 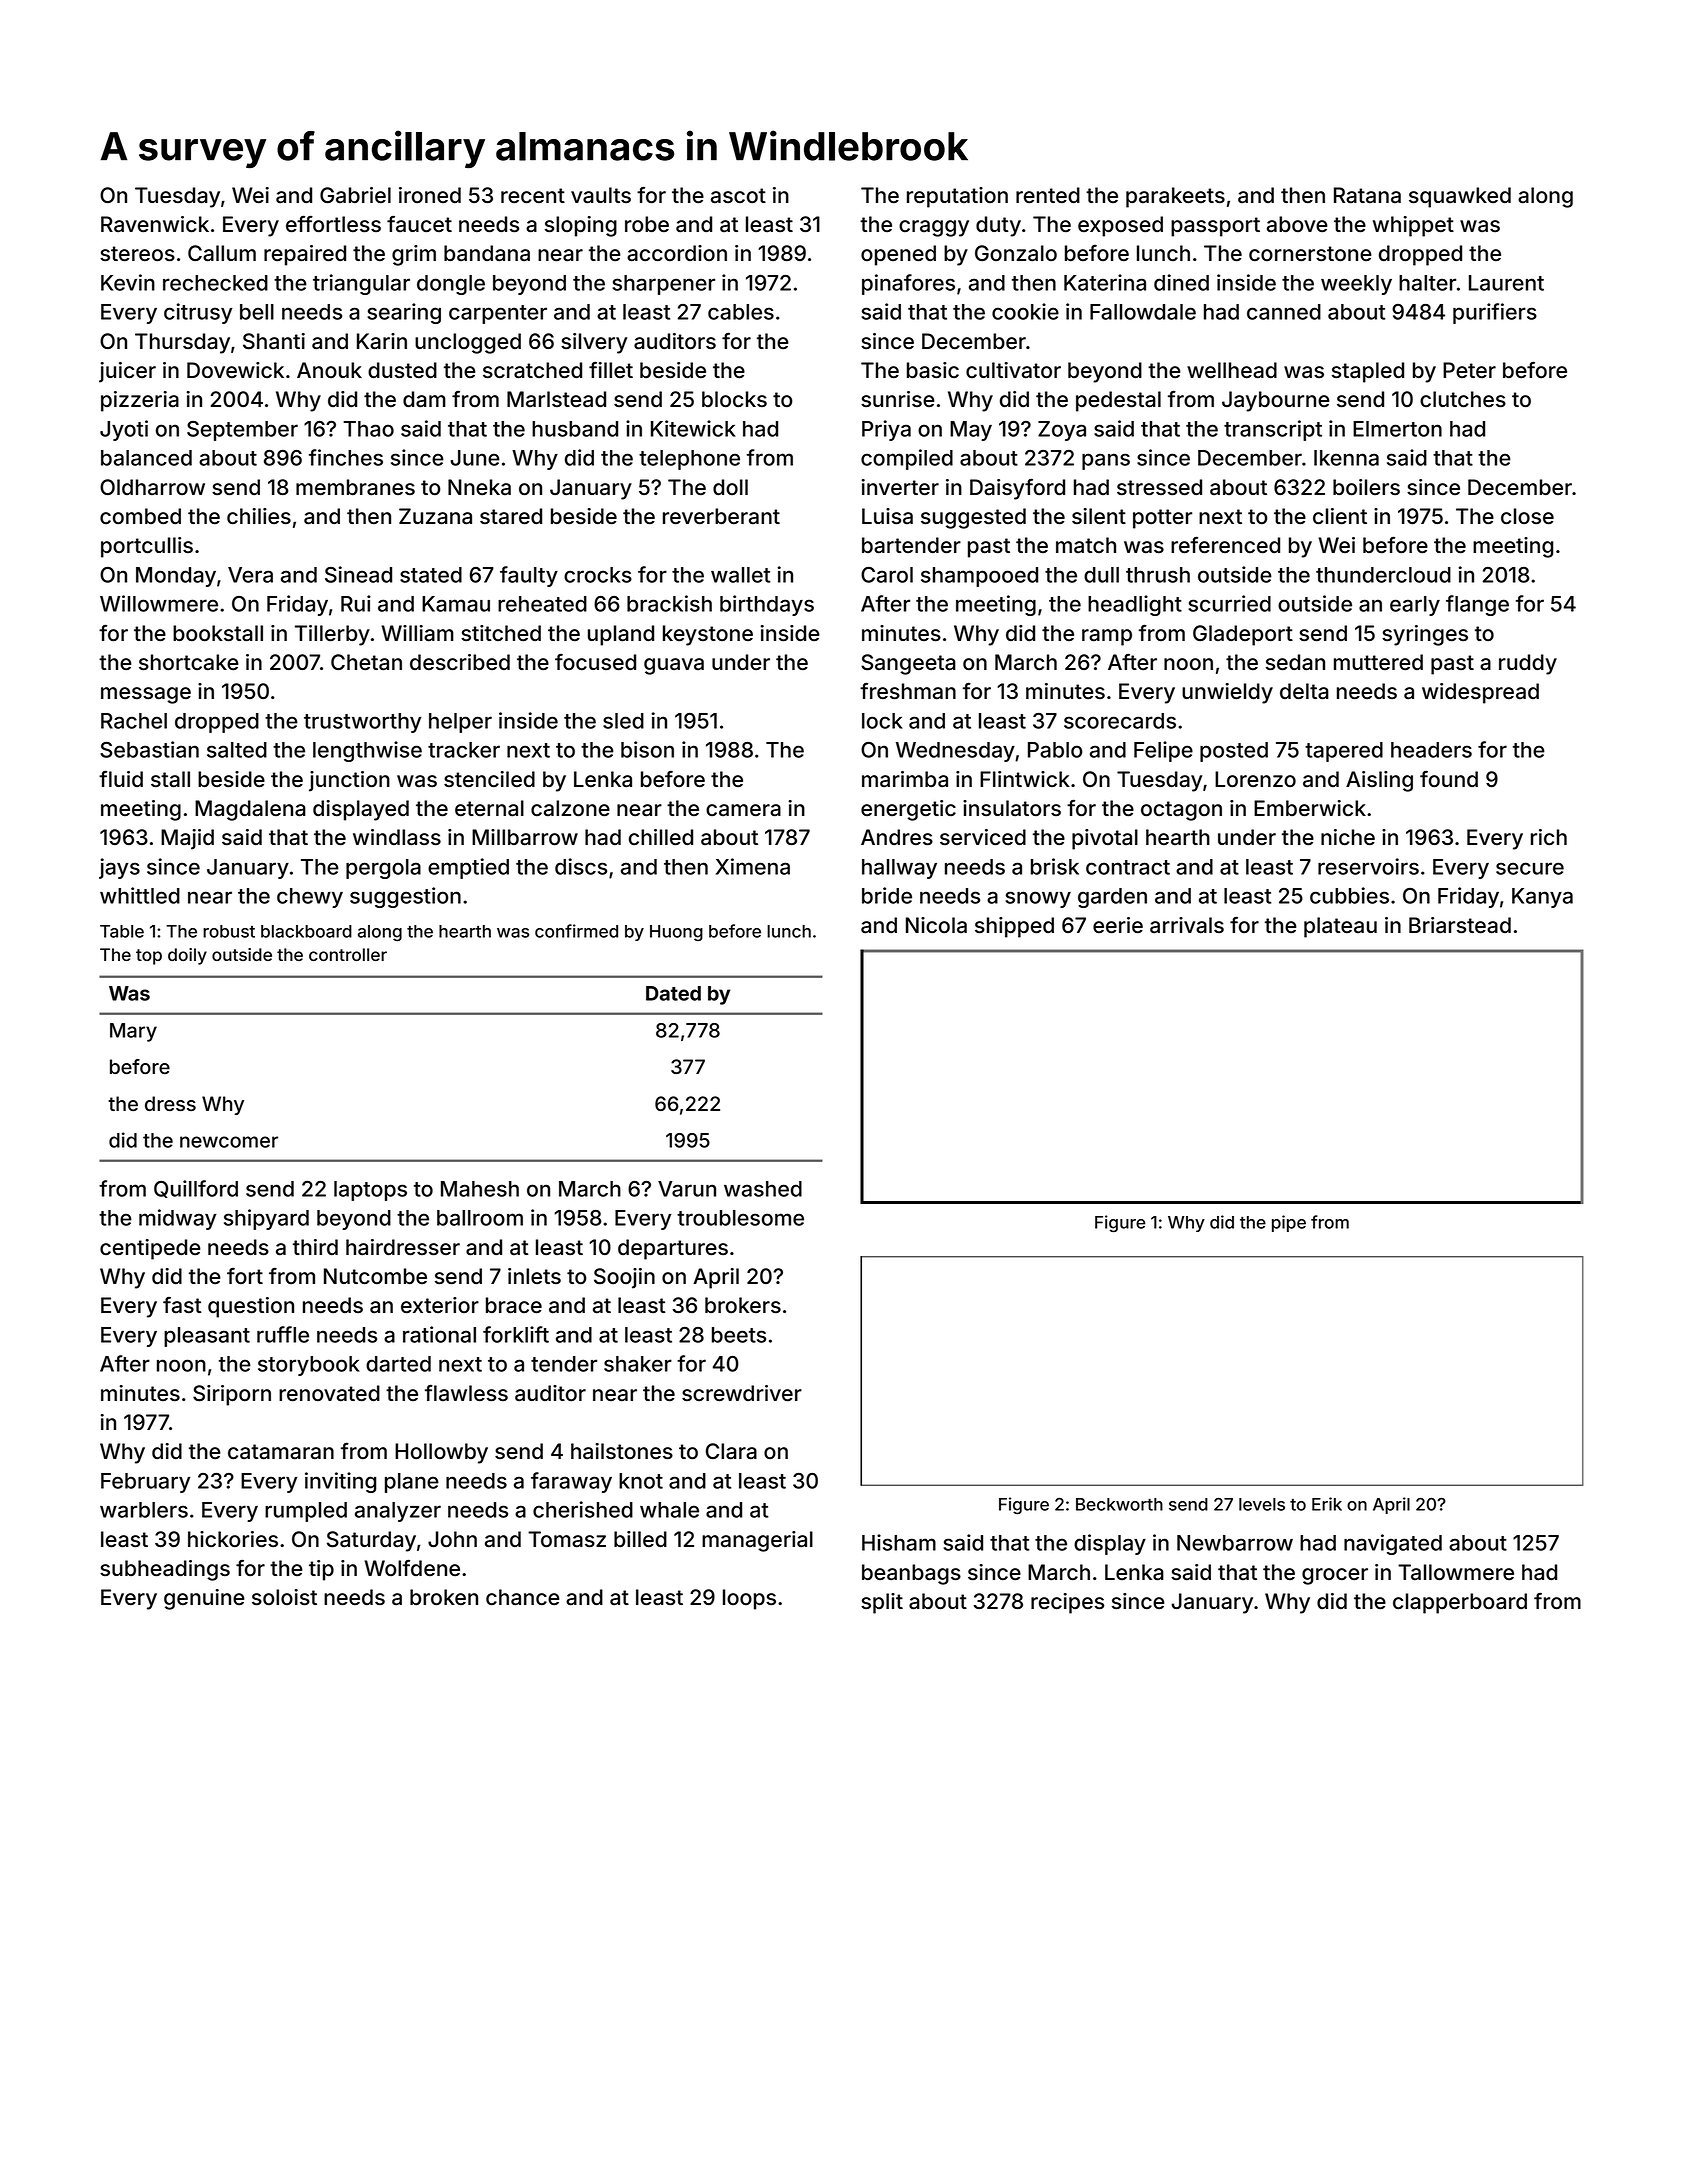 What do you see at coordinates (1367, 195) in the screenshot?
I see `Ratana` at bounding box center [1367, 195].
